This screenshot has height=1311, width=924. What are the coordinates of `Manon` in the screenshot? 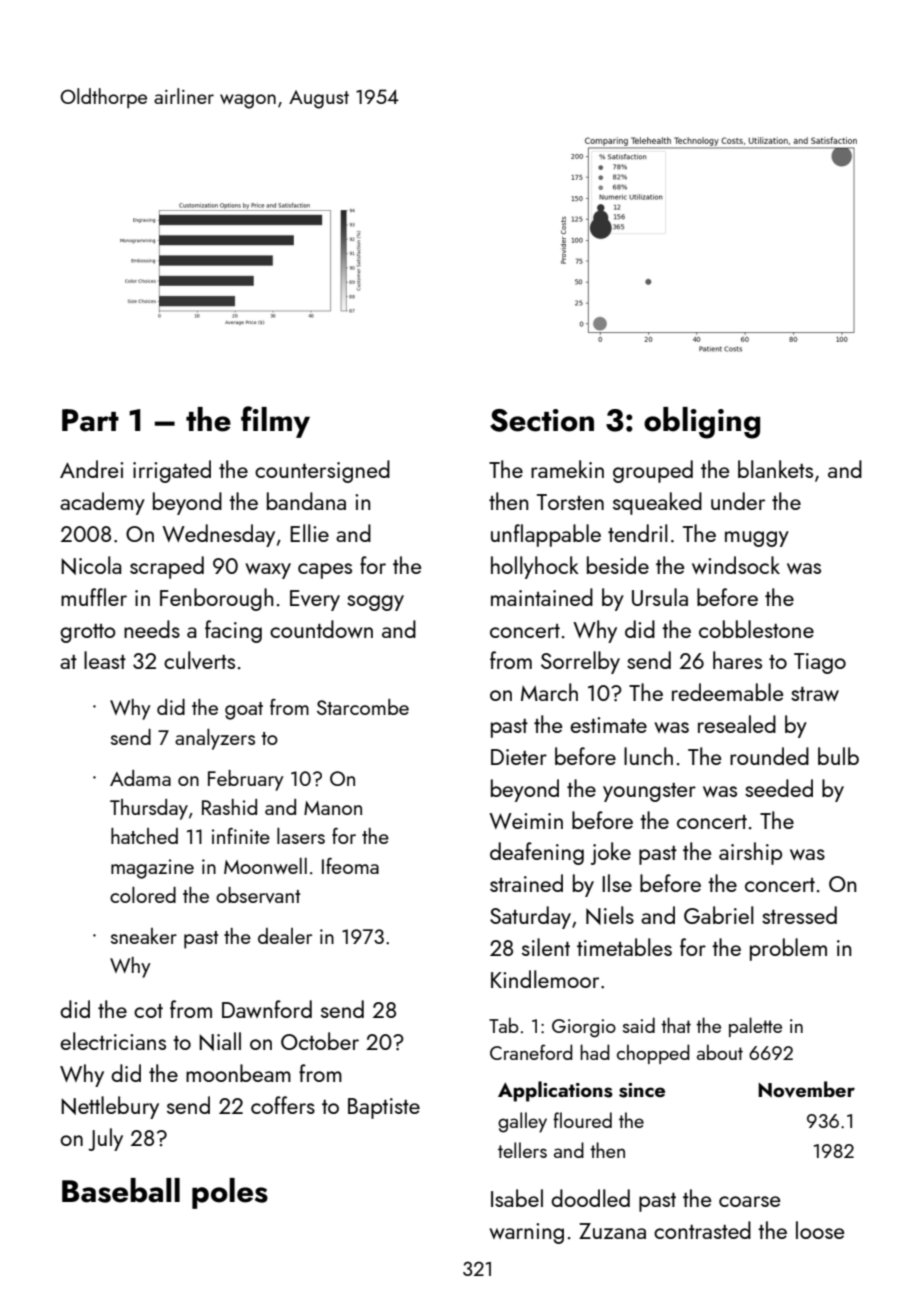 It's located at (333, 808).
